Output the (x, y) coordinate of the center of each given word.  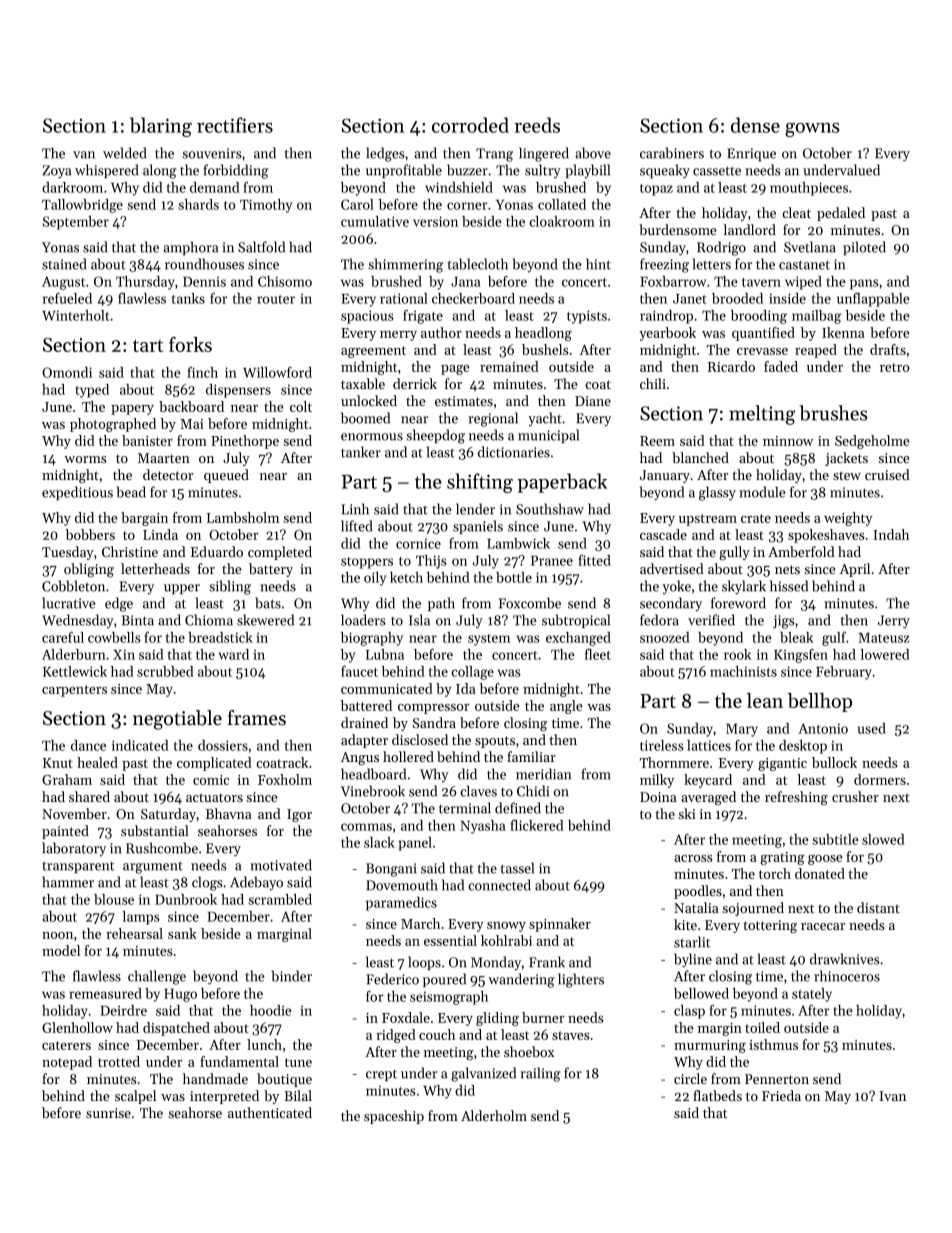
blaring (161, 127)
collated (562, 204)
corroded (470, 125)
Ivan (892, 1096)
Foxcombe (530, 603)
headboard (373, 774)
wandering (521, 980)
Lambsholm (243, 517)
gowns (812, 130)
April (855, 570)
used (872, 728)
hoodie (271, 1010)
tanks (188, 298)
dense (755, 125)
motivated (281, 865)
